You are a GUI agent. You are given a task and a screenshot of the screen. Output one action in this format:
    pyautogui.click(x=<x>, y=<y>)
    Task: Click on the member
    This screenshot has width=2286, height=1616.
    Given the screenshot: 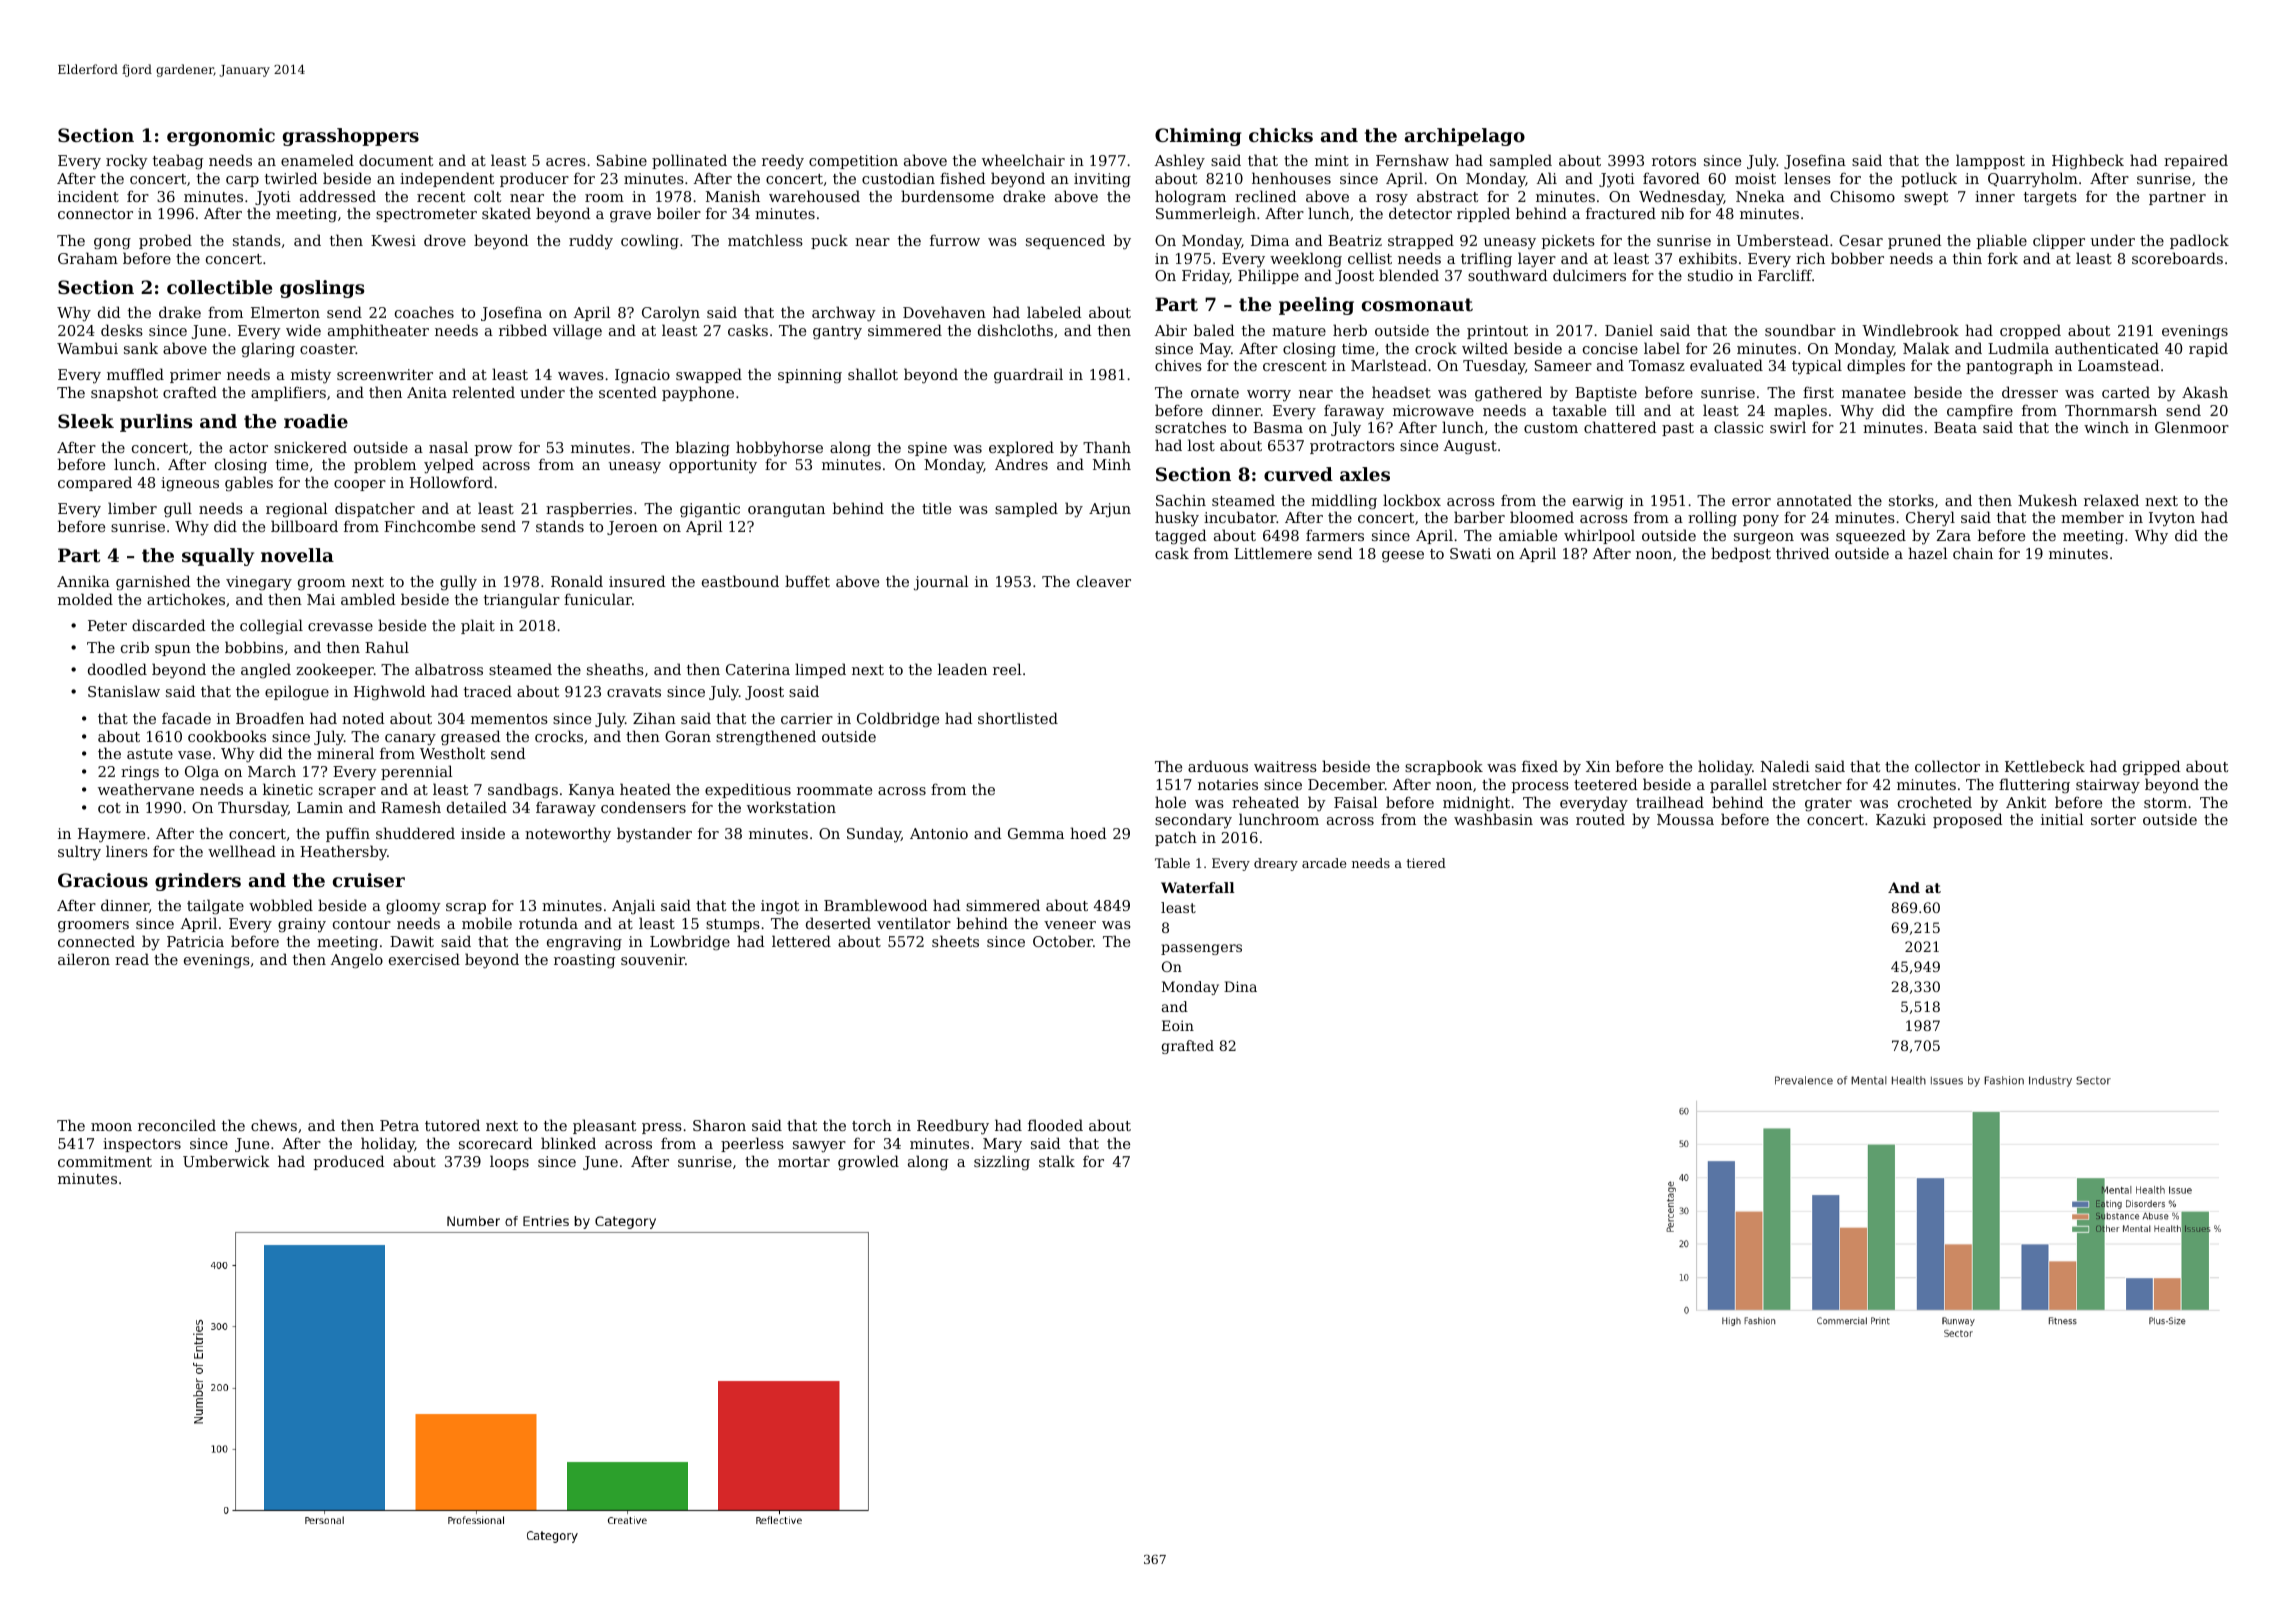 What is the action you would take?
    pyautogui.click(x=2092, y=517)
